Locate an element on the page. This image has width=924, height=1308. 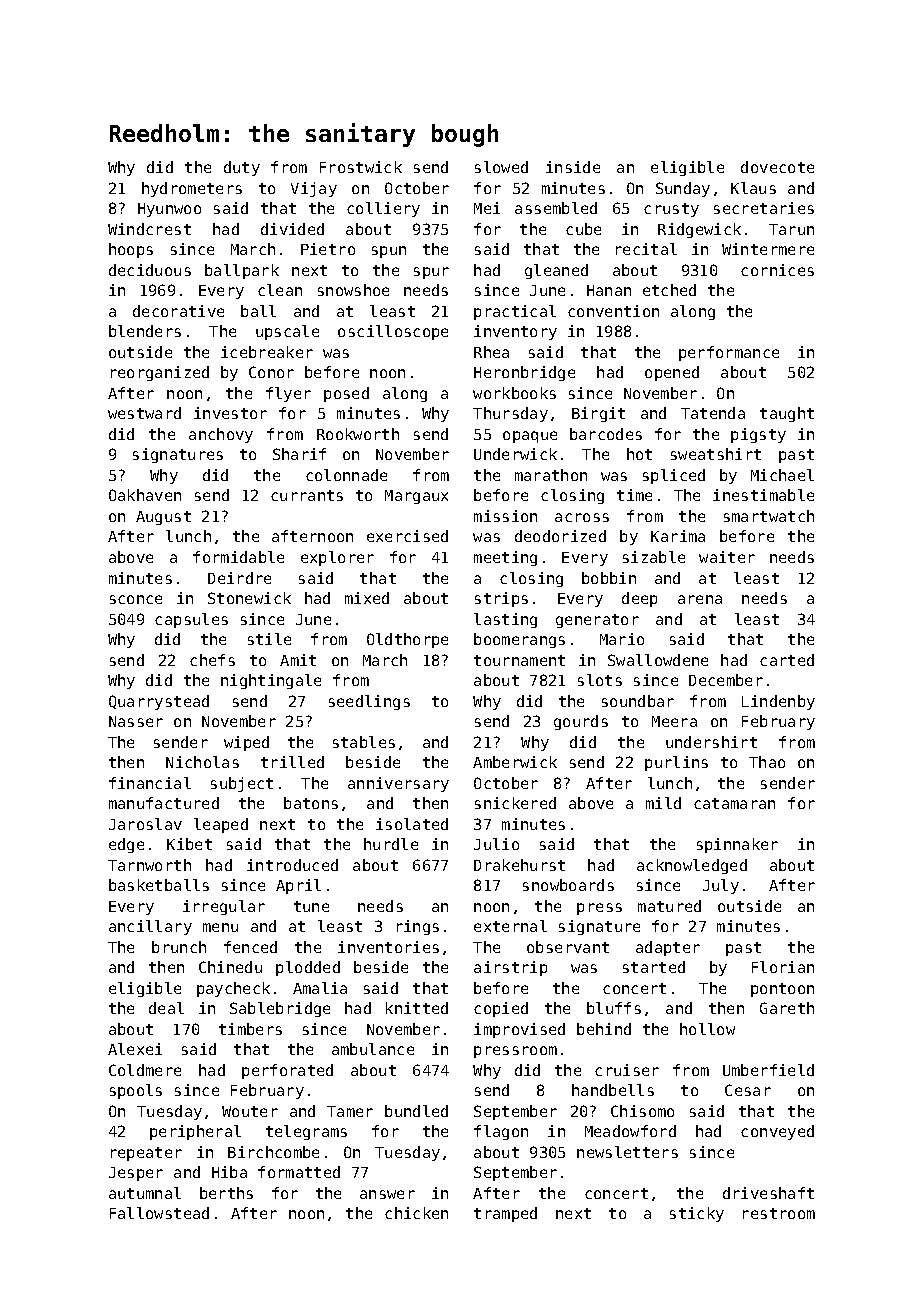
Tarun is located at coordinates (791, 229).
